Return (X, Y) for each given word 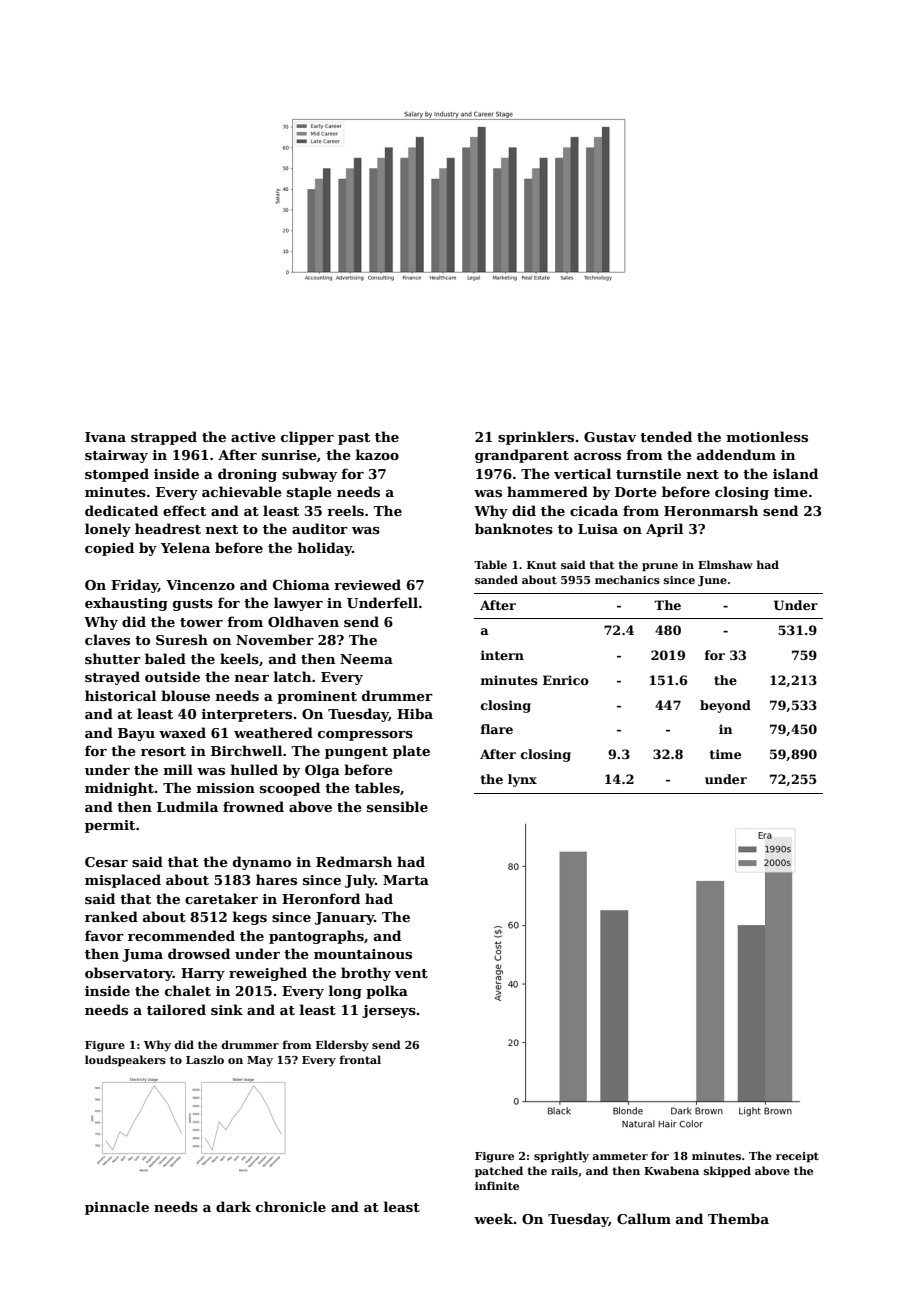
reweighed (268, 974)
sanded (496, 579)
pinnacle (117, 1208)
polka (387, 992)
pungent (356, 753)
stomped (117, 475)
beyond (725, 706)
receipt (797, 1157)
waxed (182, 732)
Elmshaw (725, 564)
